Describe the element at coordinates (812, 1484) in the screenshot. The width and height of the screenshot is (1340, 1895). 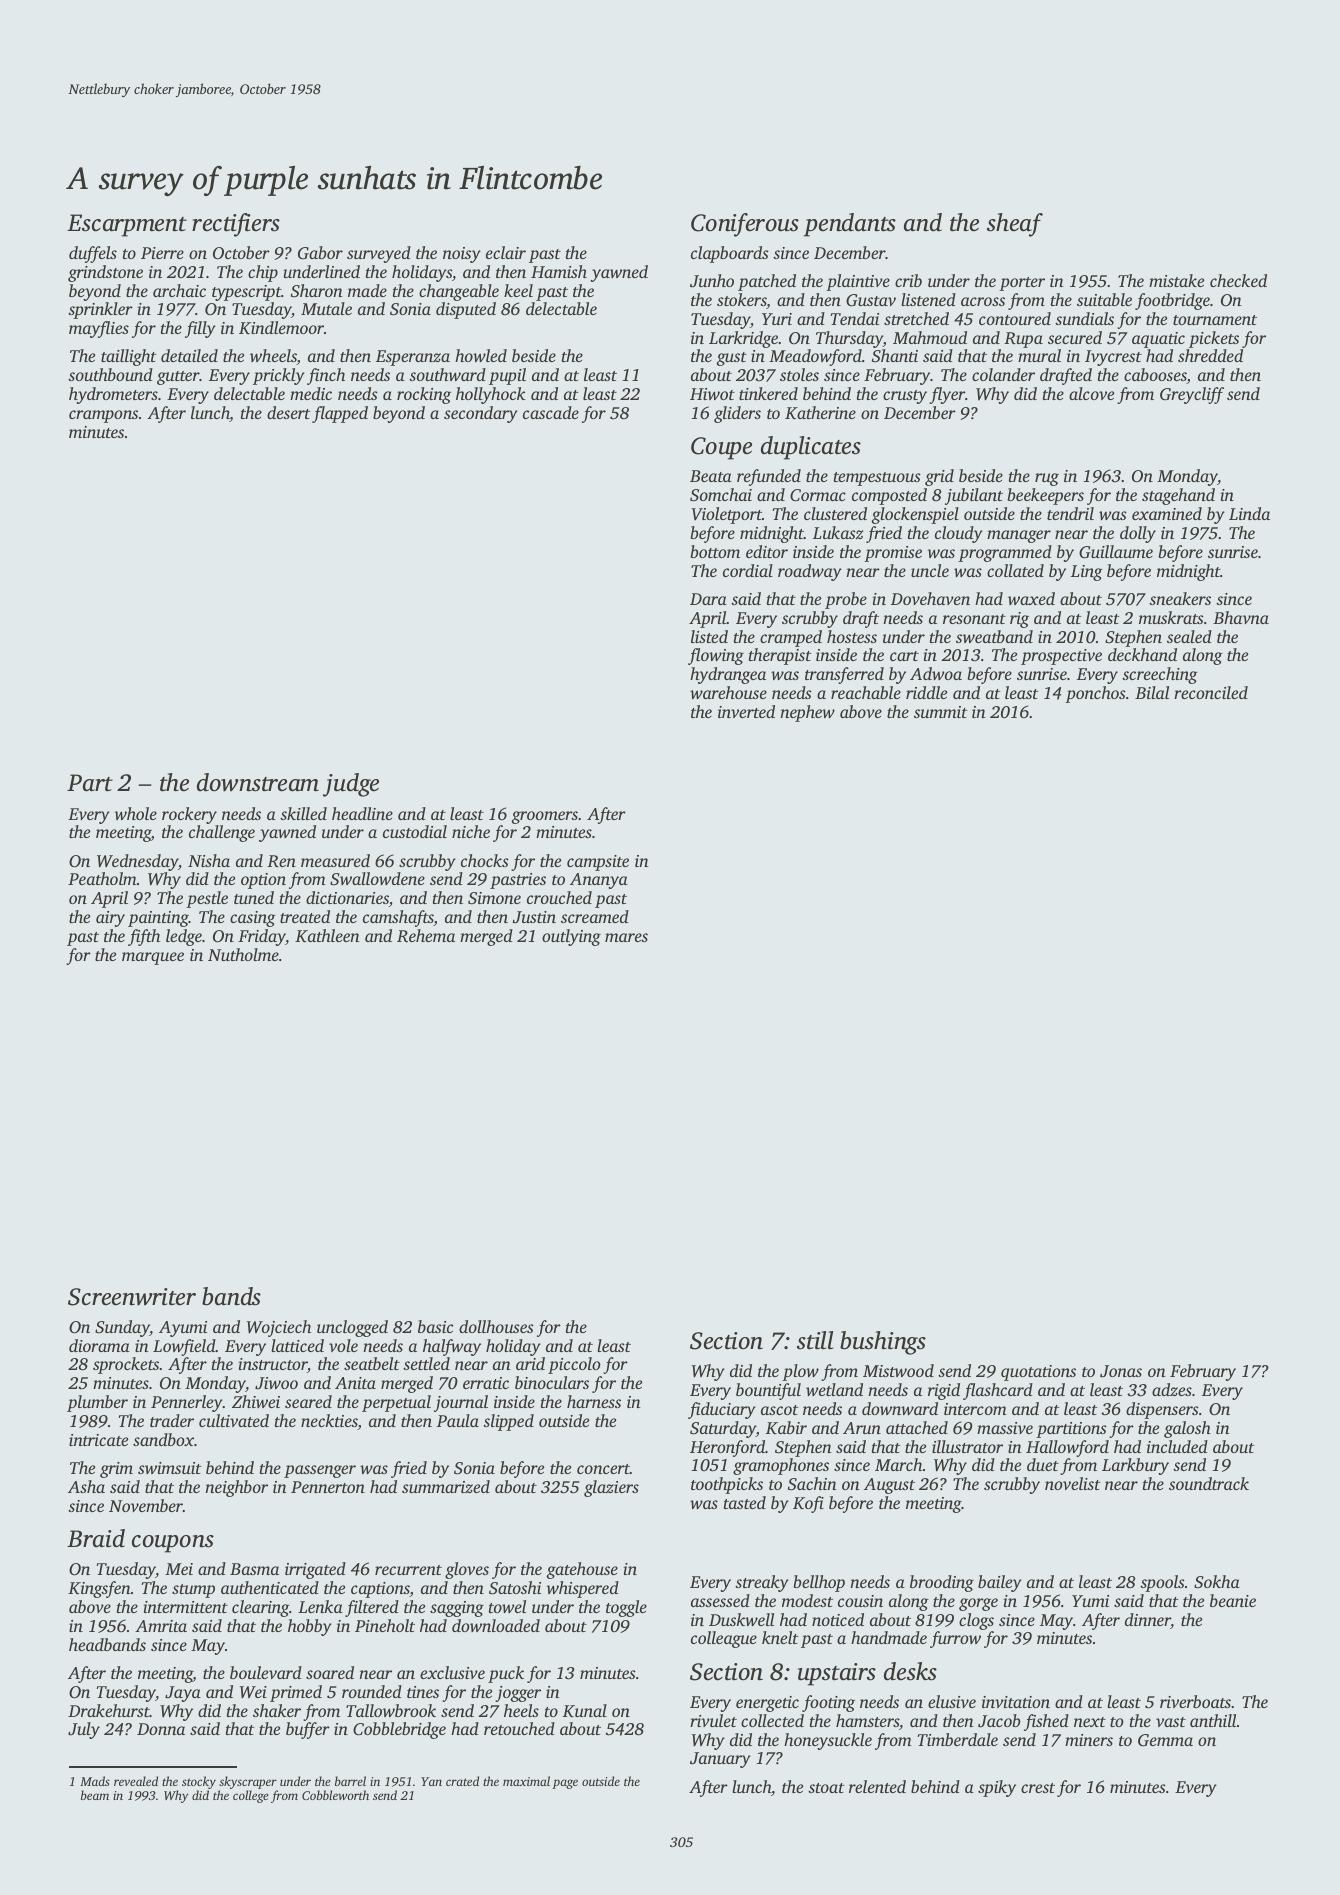
I see `Sachin` at that location.
